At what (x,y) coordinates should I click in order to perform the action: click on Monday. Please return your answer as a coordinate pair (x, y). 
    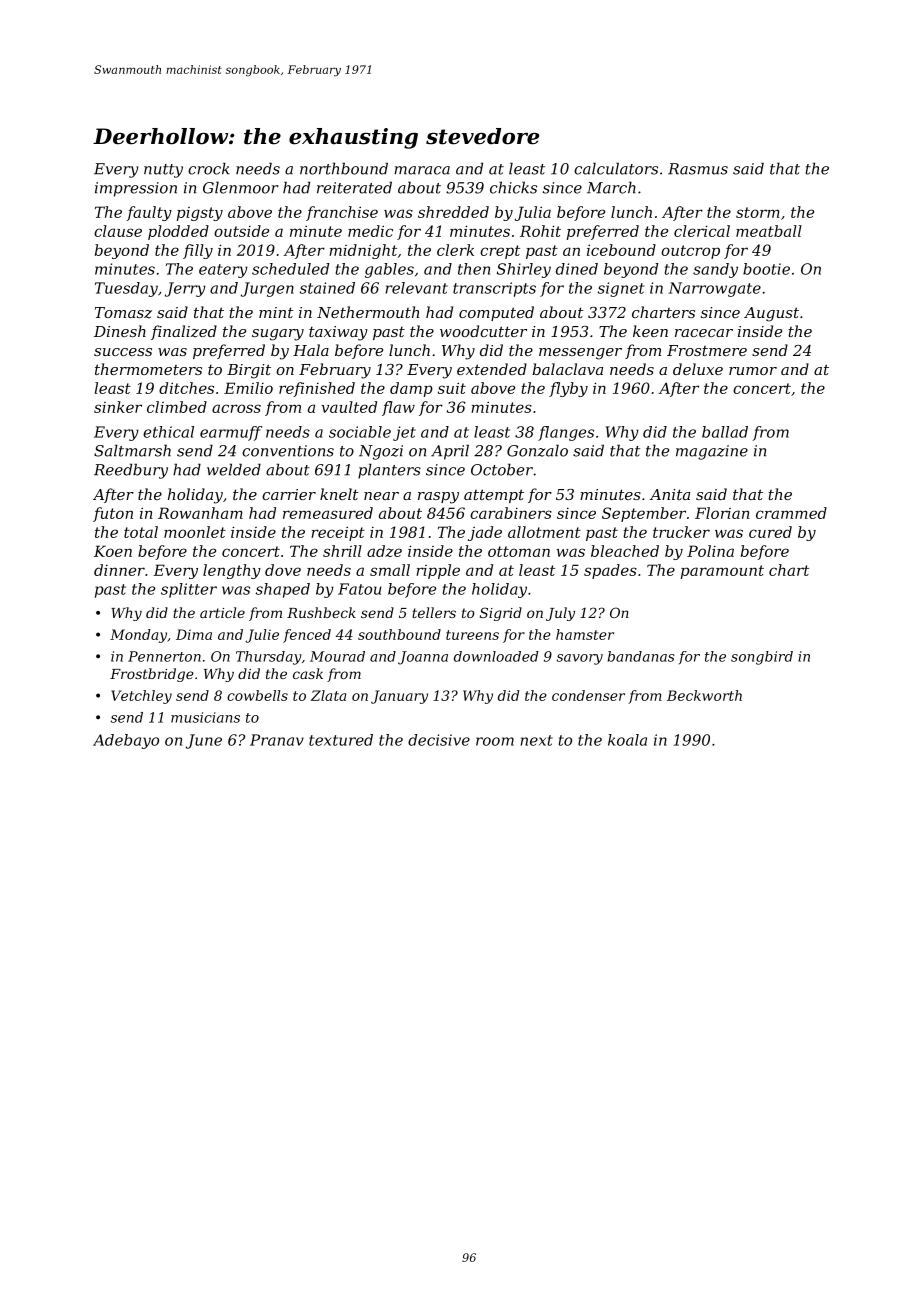
    Looking at the image, I should click on (138, 636).
